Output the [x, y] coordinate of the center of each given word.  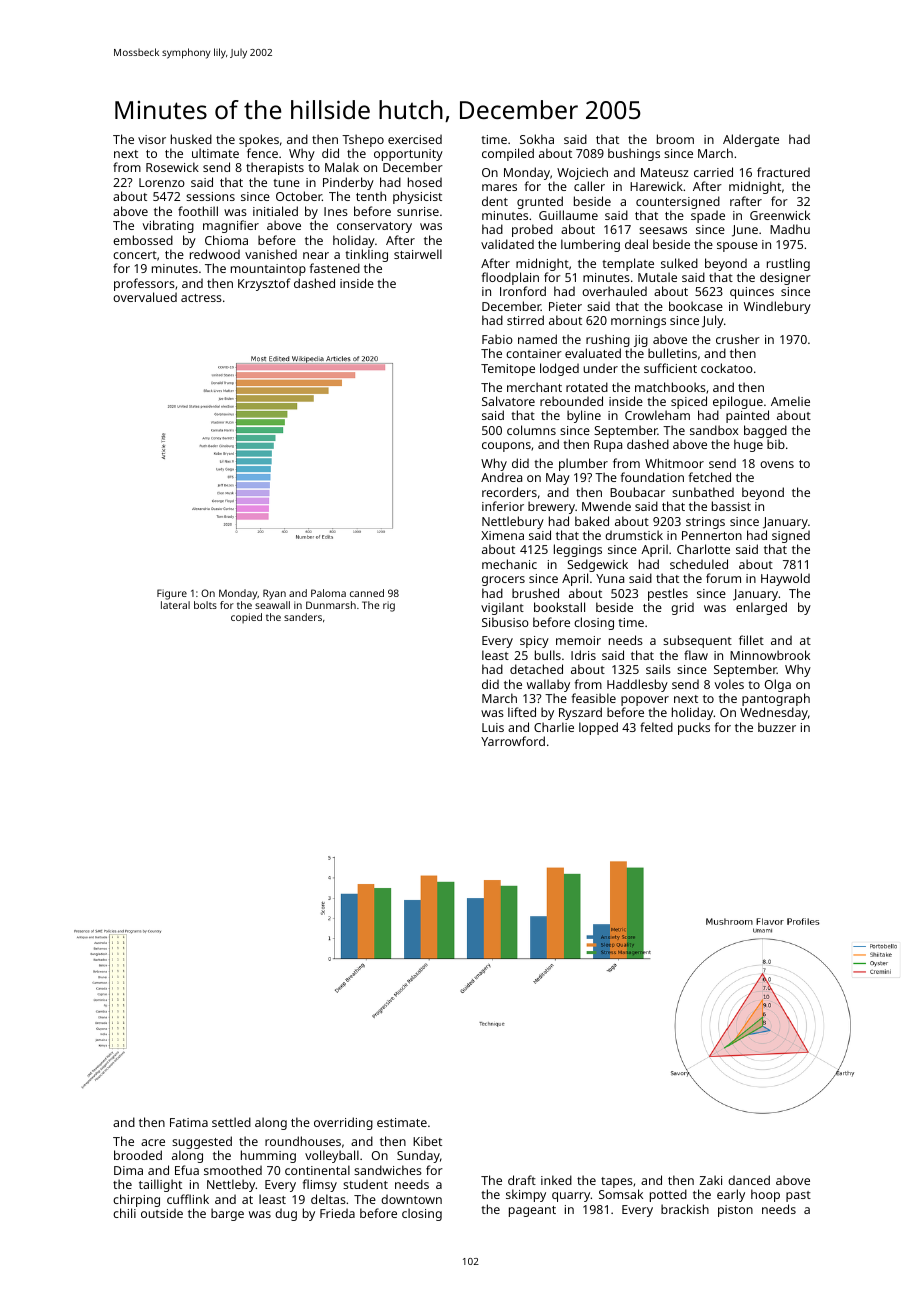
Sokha [537, 139]
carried [713, 172]
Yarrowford [513, 741]
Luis [493, 727]
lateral [175, 605]
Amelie [790, 401]
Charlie [554, 727]
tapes [617, 1182]
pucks [694, 728]
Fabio [497, 339]
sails [658, 669]
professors [144, 284]
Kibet [427, 1141]
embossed [143, 240]
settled [231, 1122]
